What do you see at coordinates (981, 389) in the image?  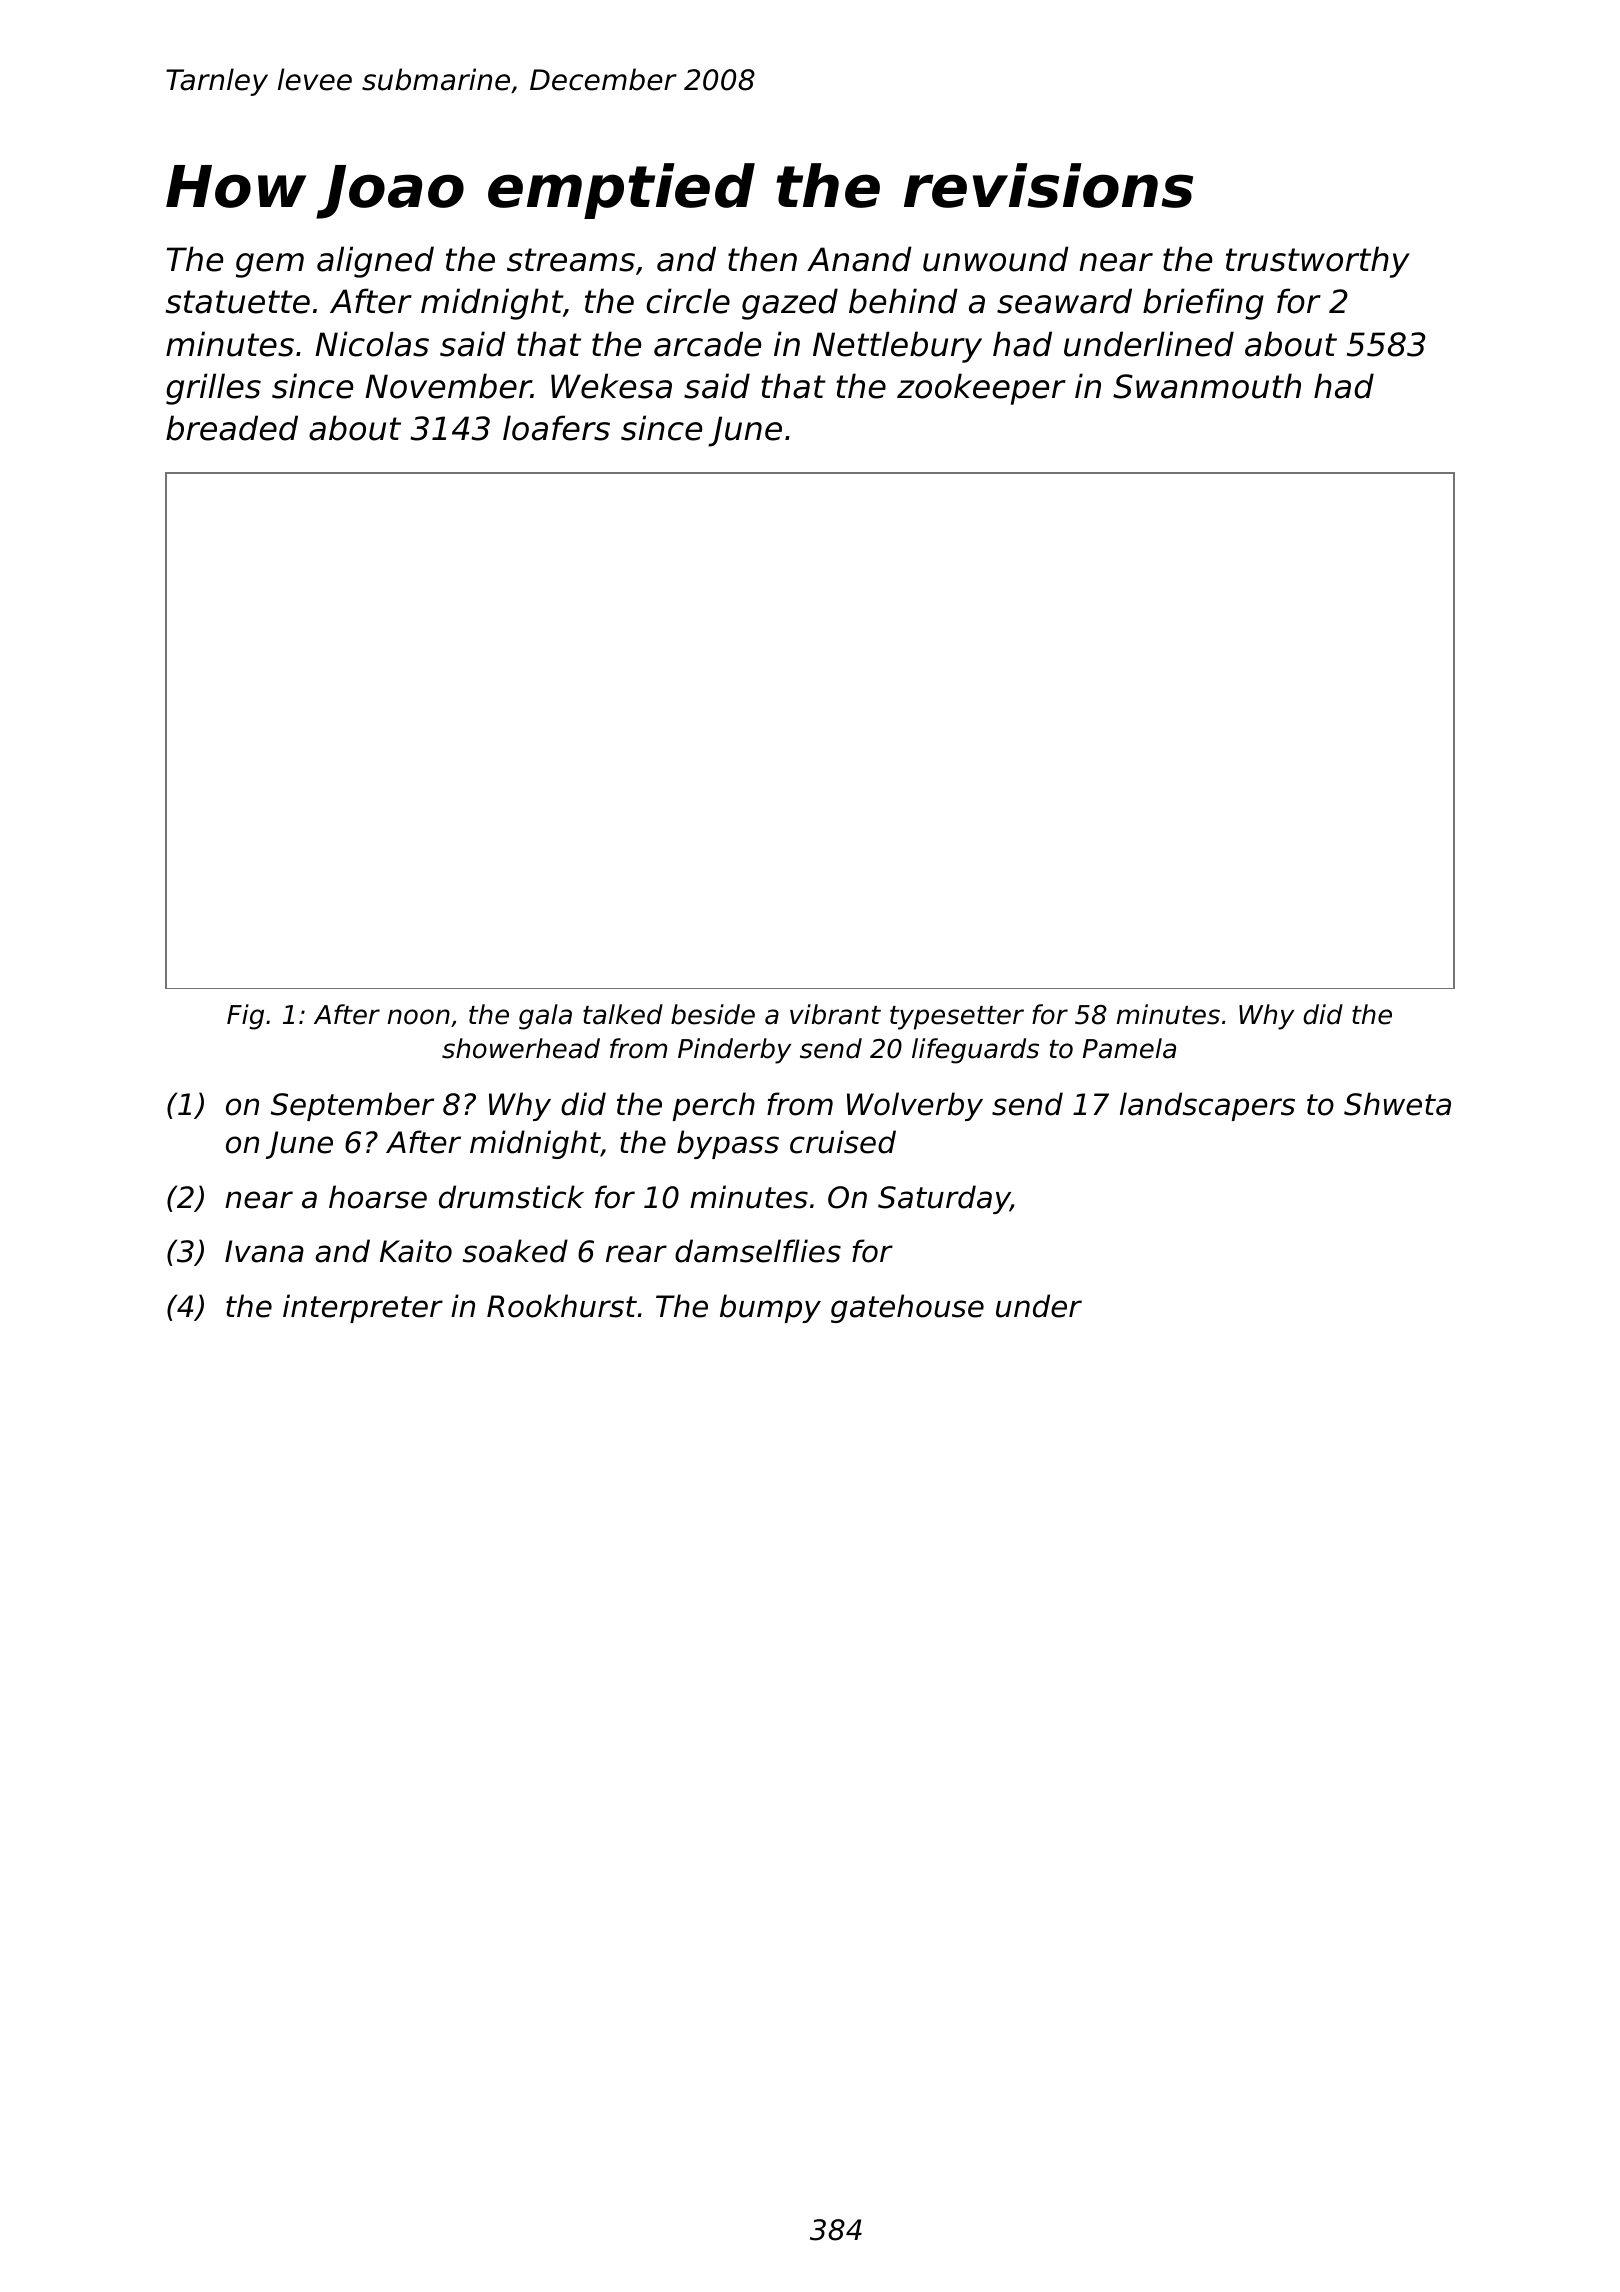 I see `zookeeper` at bounding box center [981, 389].
